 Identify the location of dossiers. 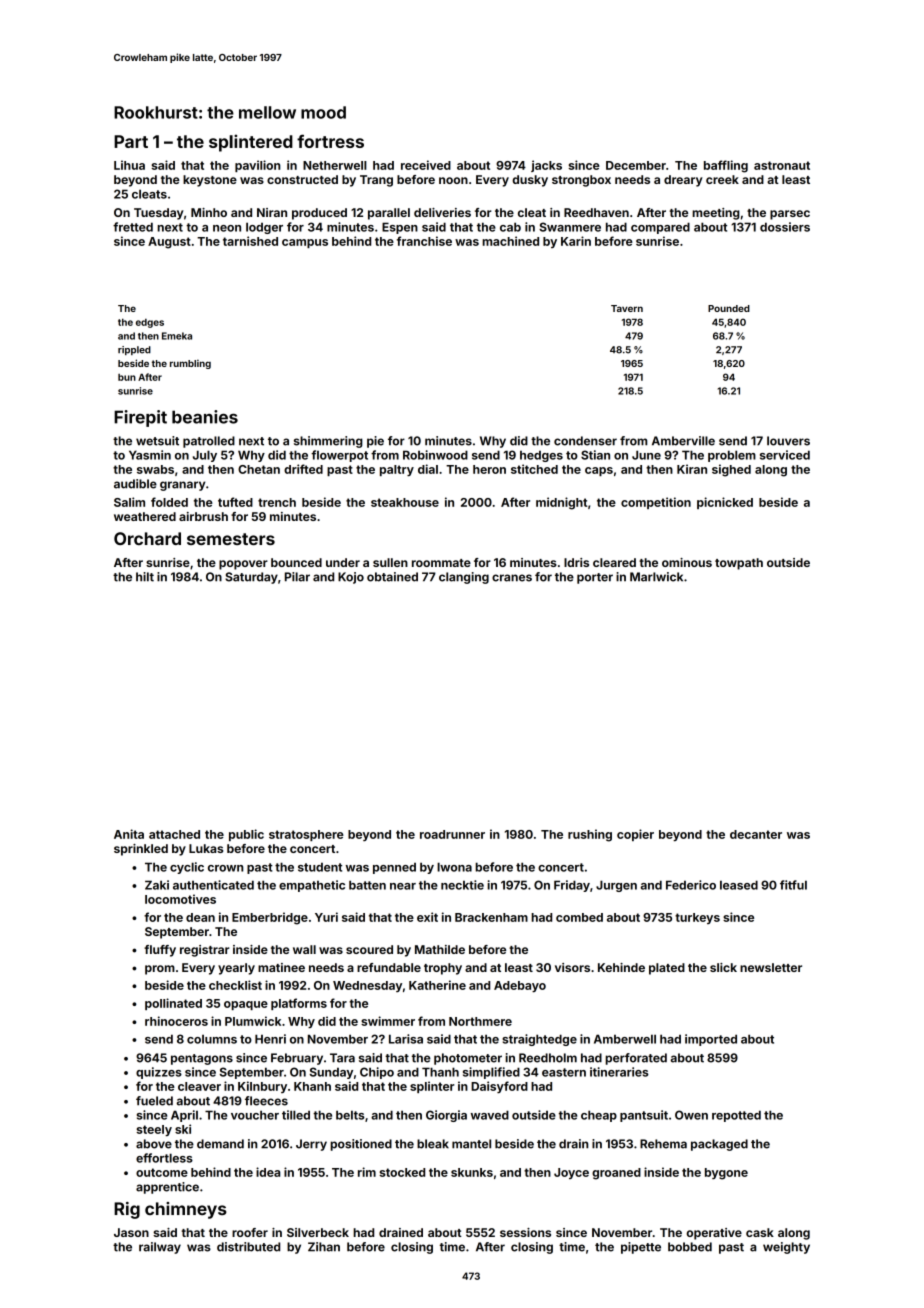
(785, 227).
